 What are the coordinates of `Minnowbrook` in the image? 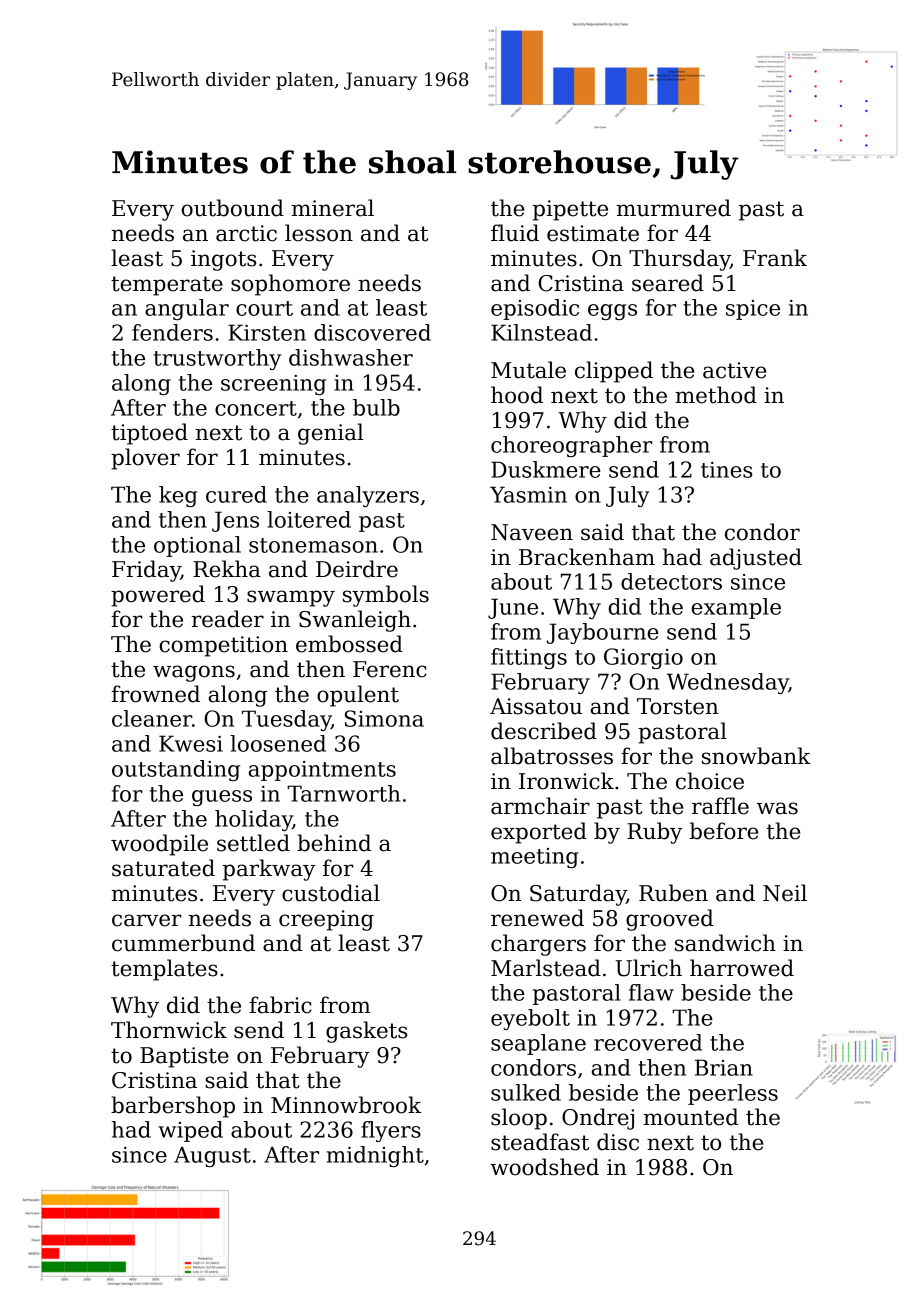 It's located at (346, 1105).
